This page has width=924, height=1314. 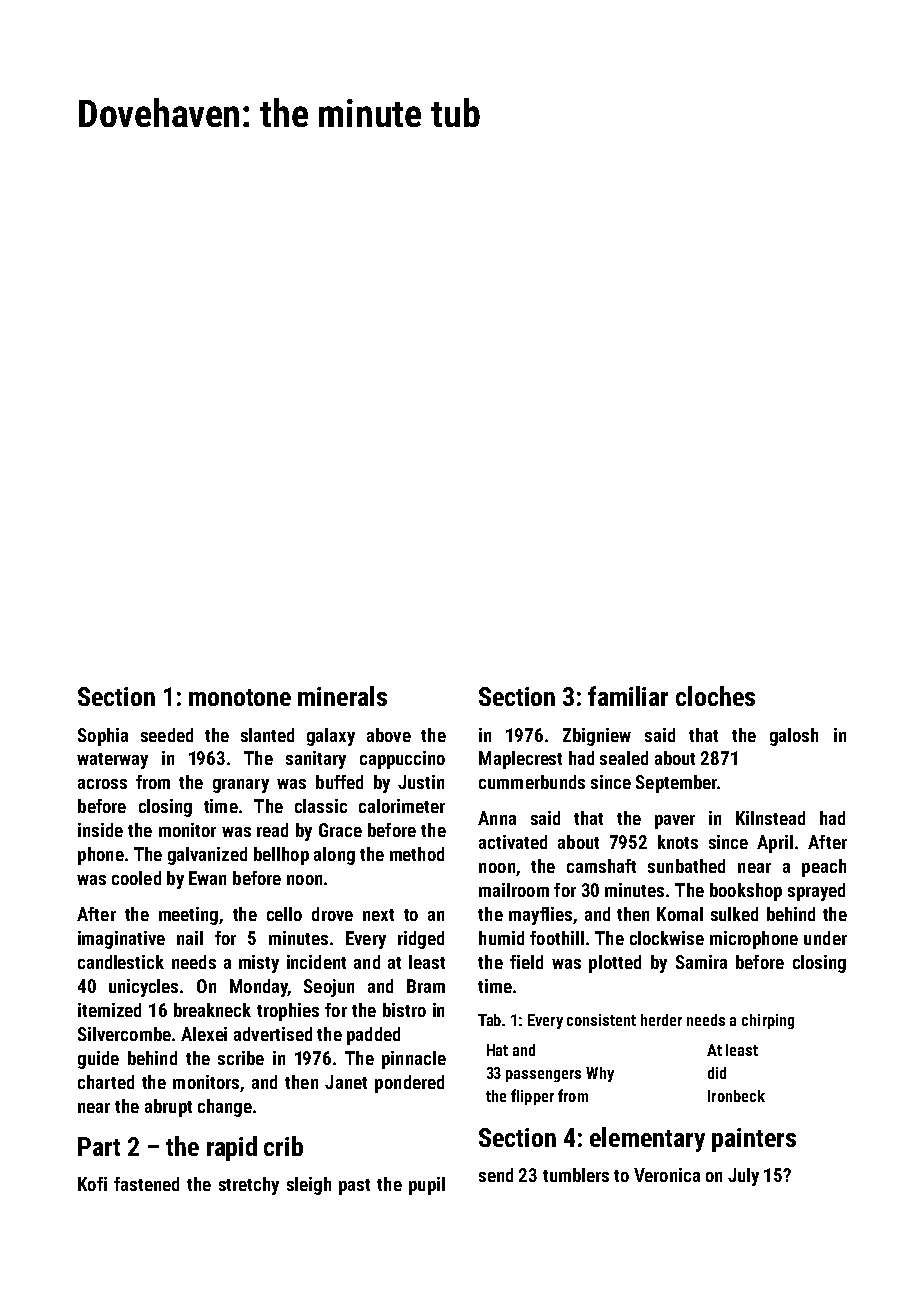 I want to click on cummerbunds, so click(x=532, y=782).
